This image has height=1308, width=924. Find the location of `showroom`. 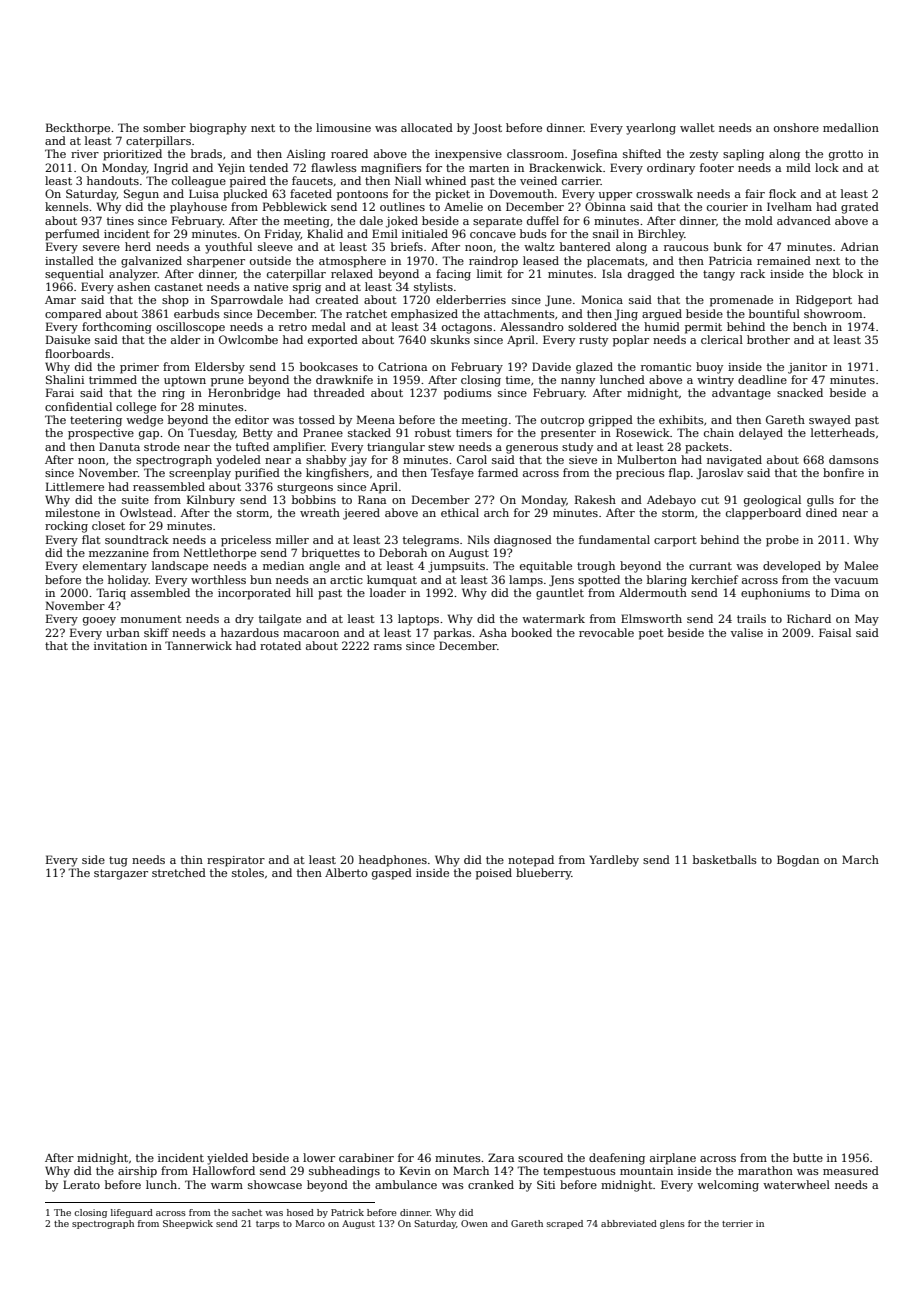

showroom is located at coordinates (833, 313).
